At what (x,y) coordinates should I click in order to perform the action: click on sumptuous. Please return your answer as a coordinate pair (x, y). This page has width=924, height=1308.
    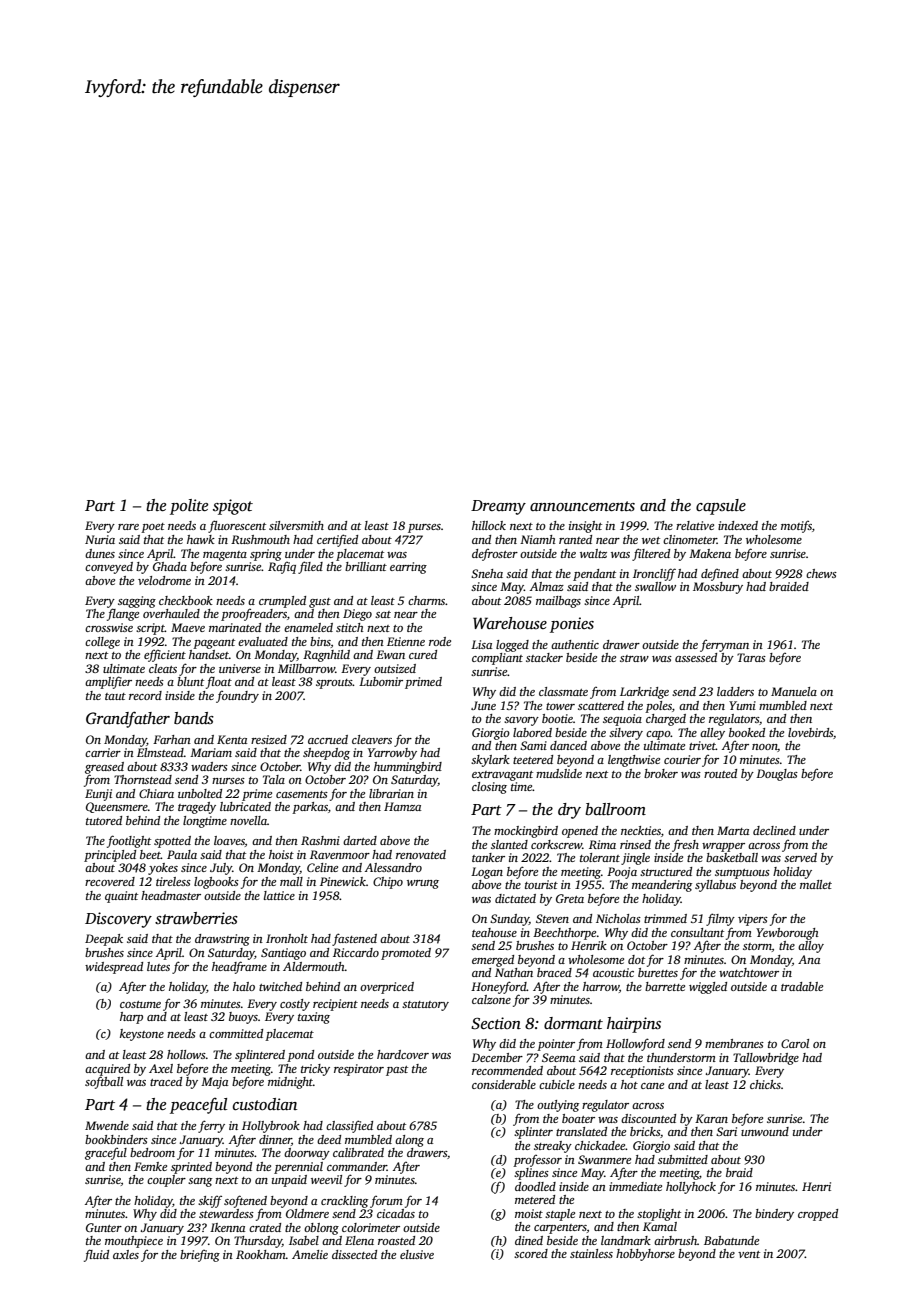
    Looking at the image, I should click on (742, 874).
